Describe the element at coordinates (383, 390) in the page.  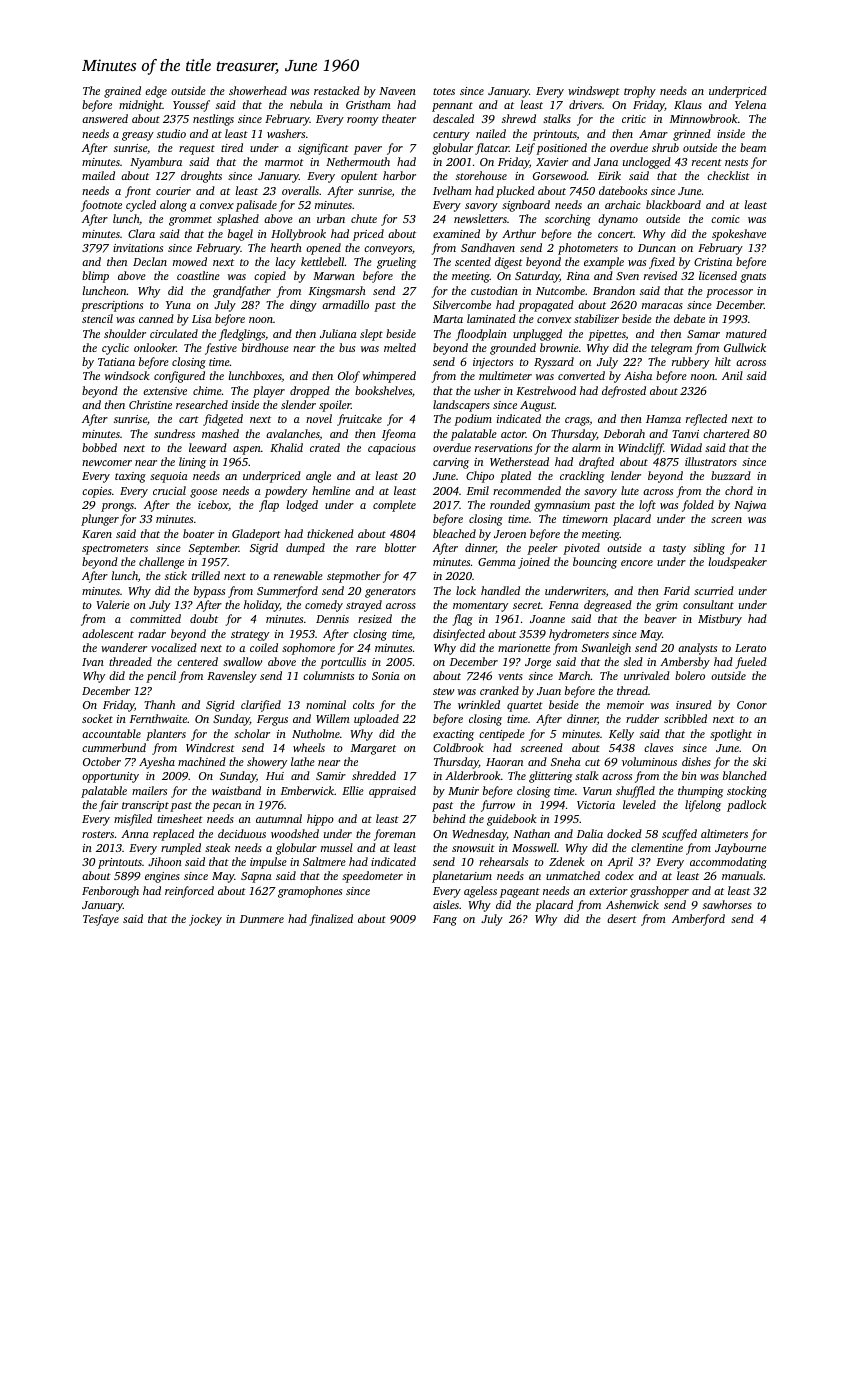
I see `bookshelves` at that location.
